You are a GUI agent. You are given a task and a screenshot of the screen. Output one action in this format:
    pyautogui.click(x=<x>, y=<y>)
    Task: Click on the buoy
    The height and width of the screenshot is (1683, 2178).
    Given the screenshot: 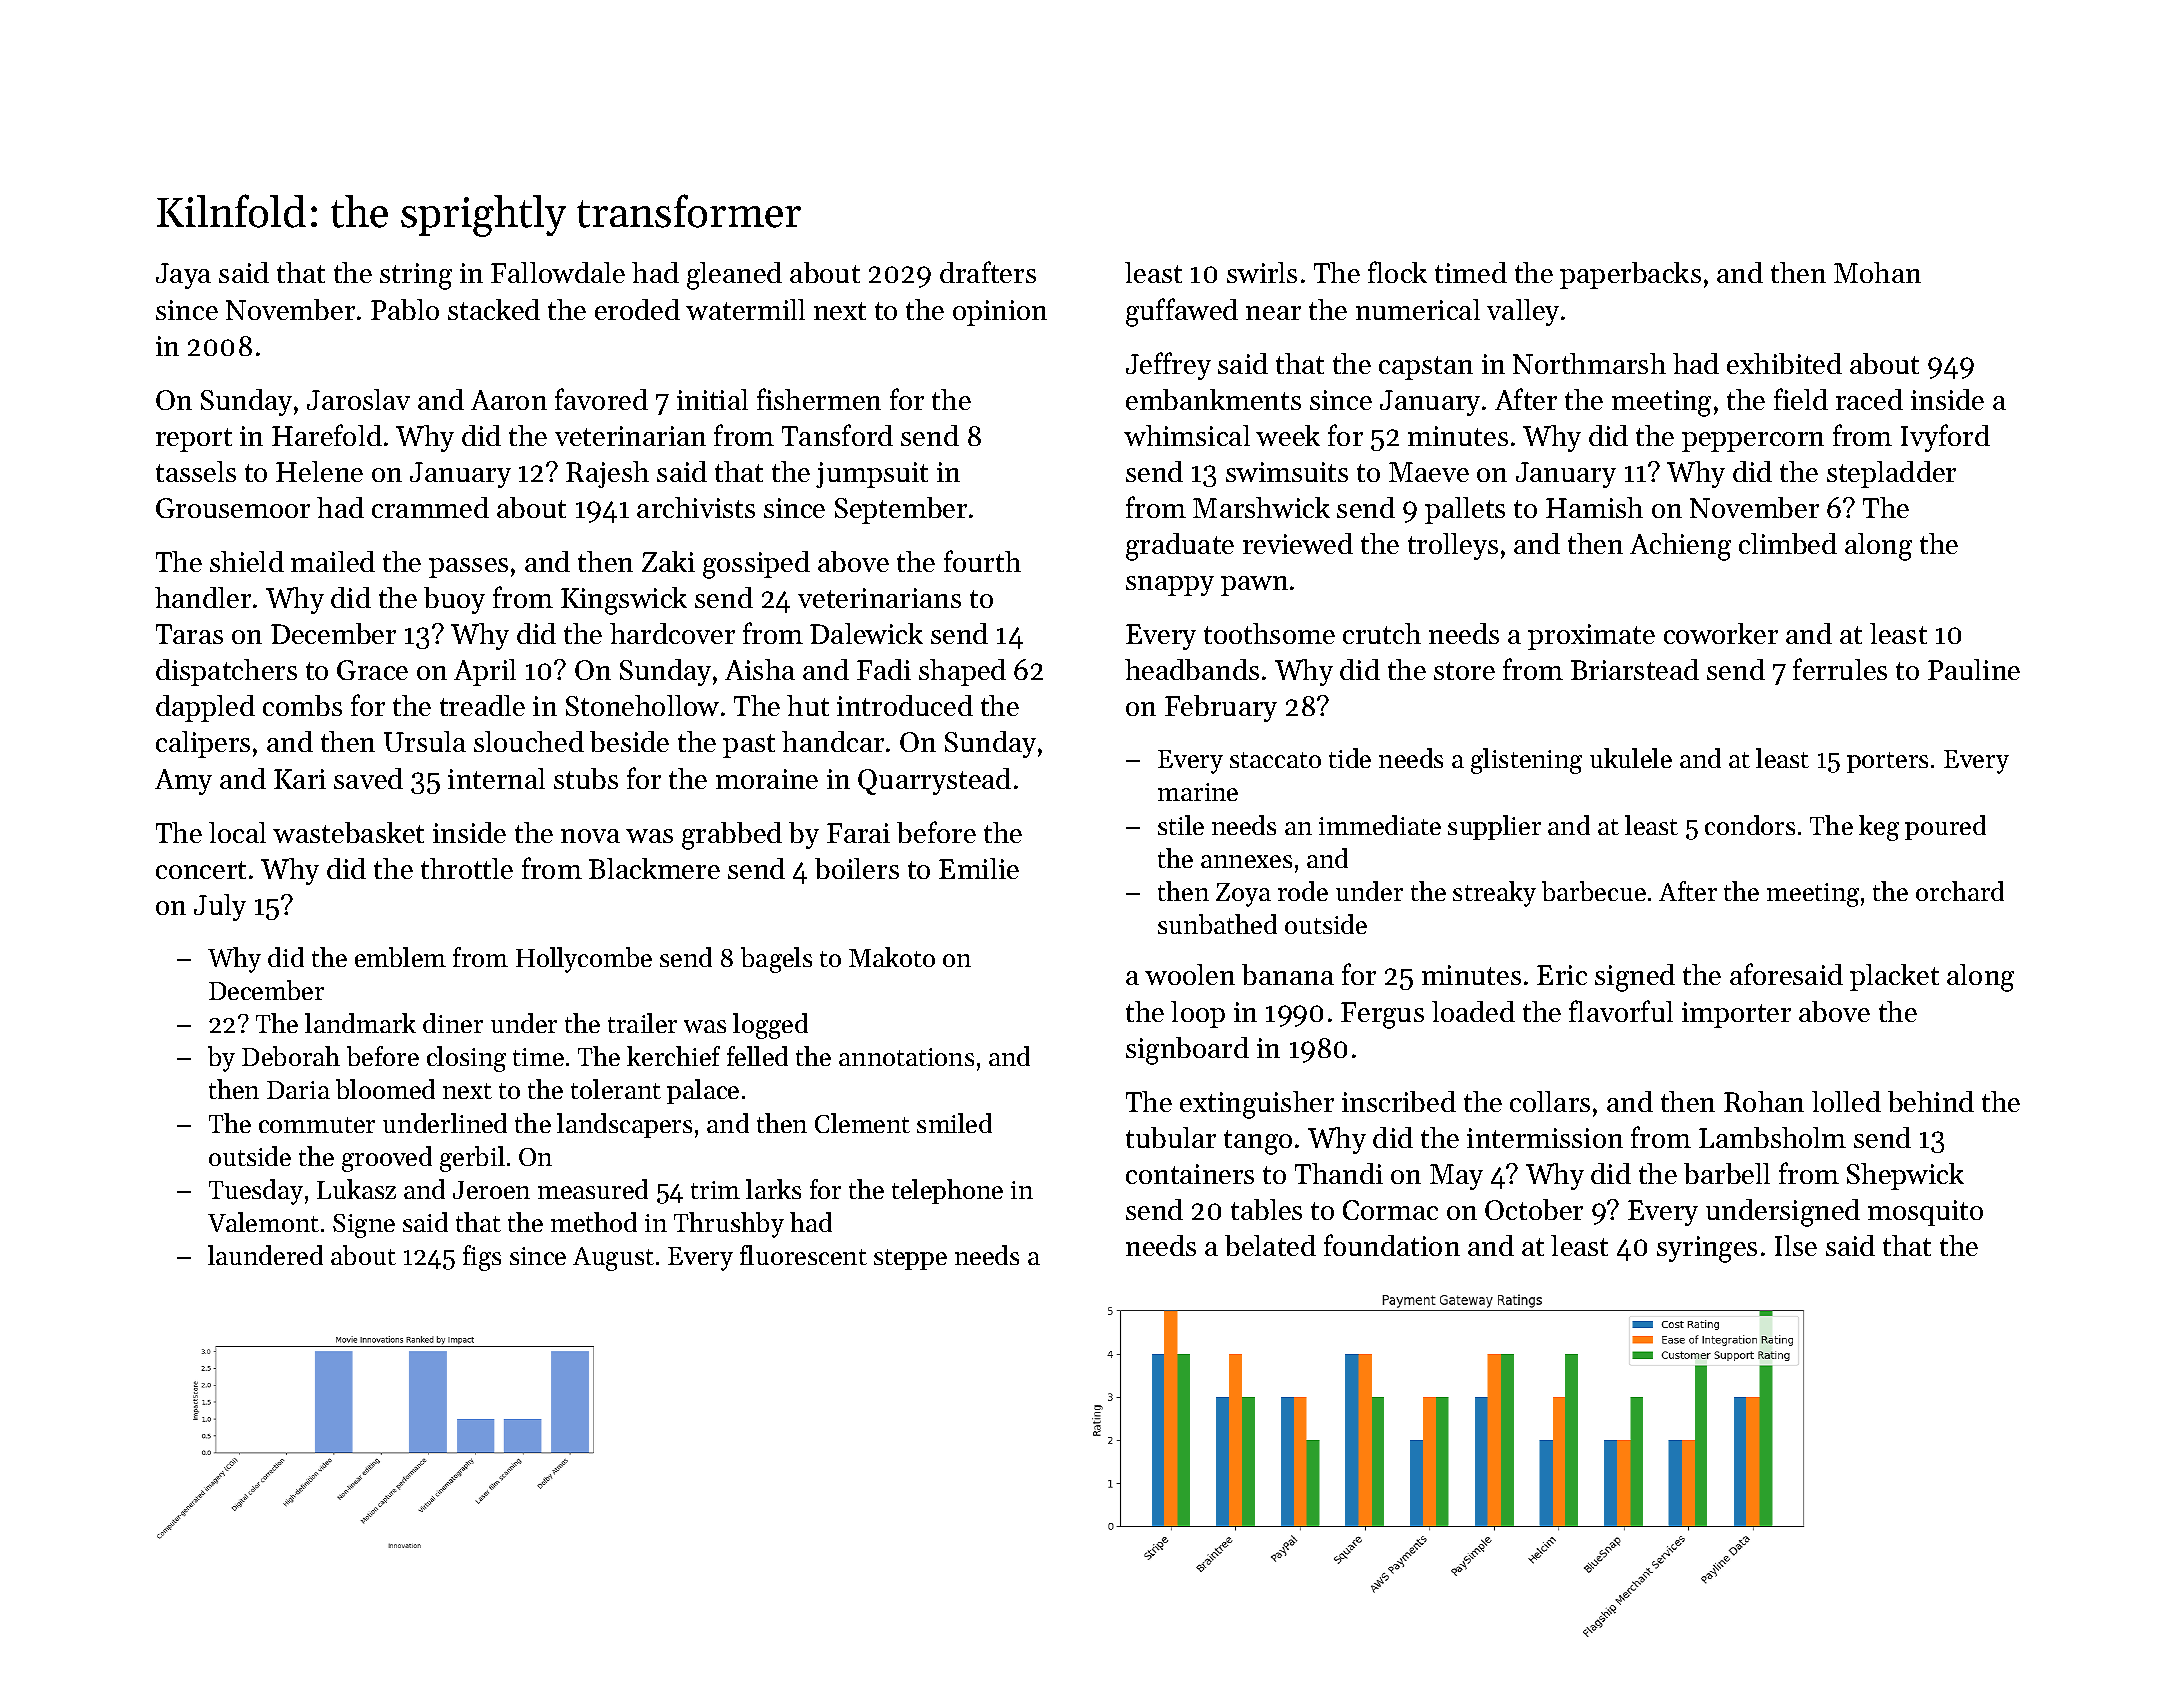 What is the action you would take?
    pyautogui.click(x=454, y=600)
